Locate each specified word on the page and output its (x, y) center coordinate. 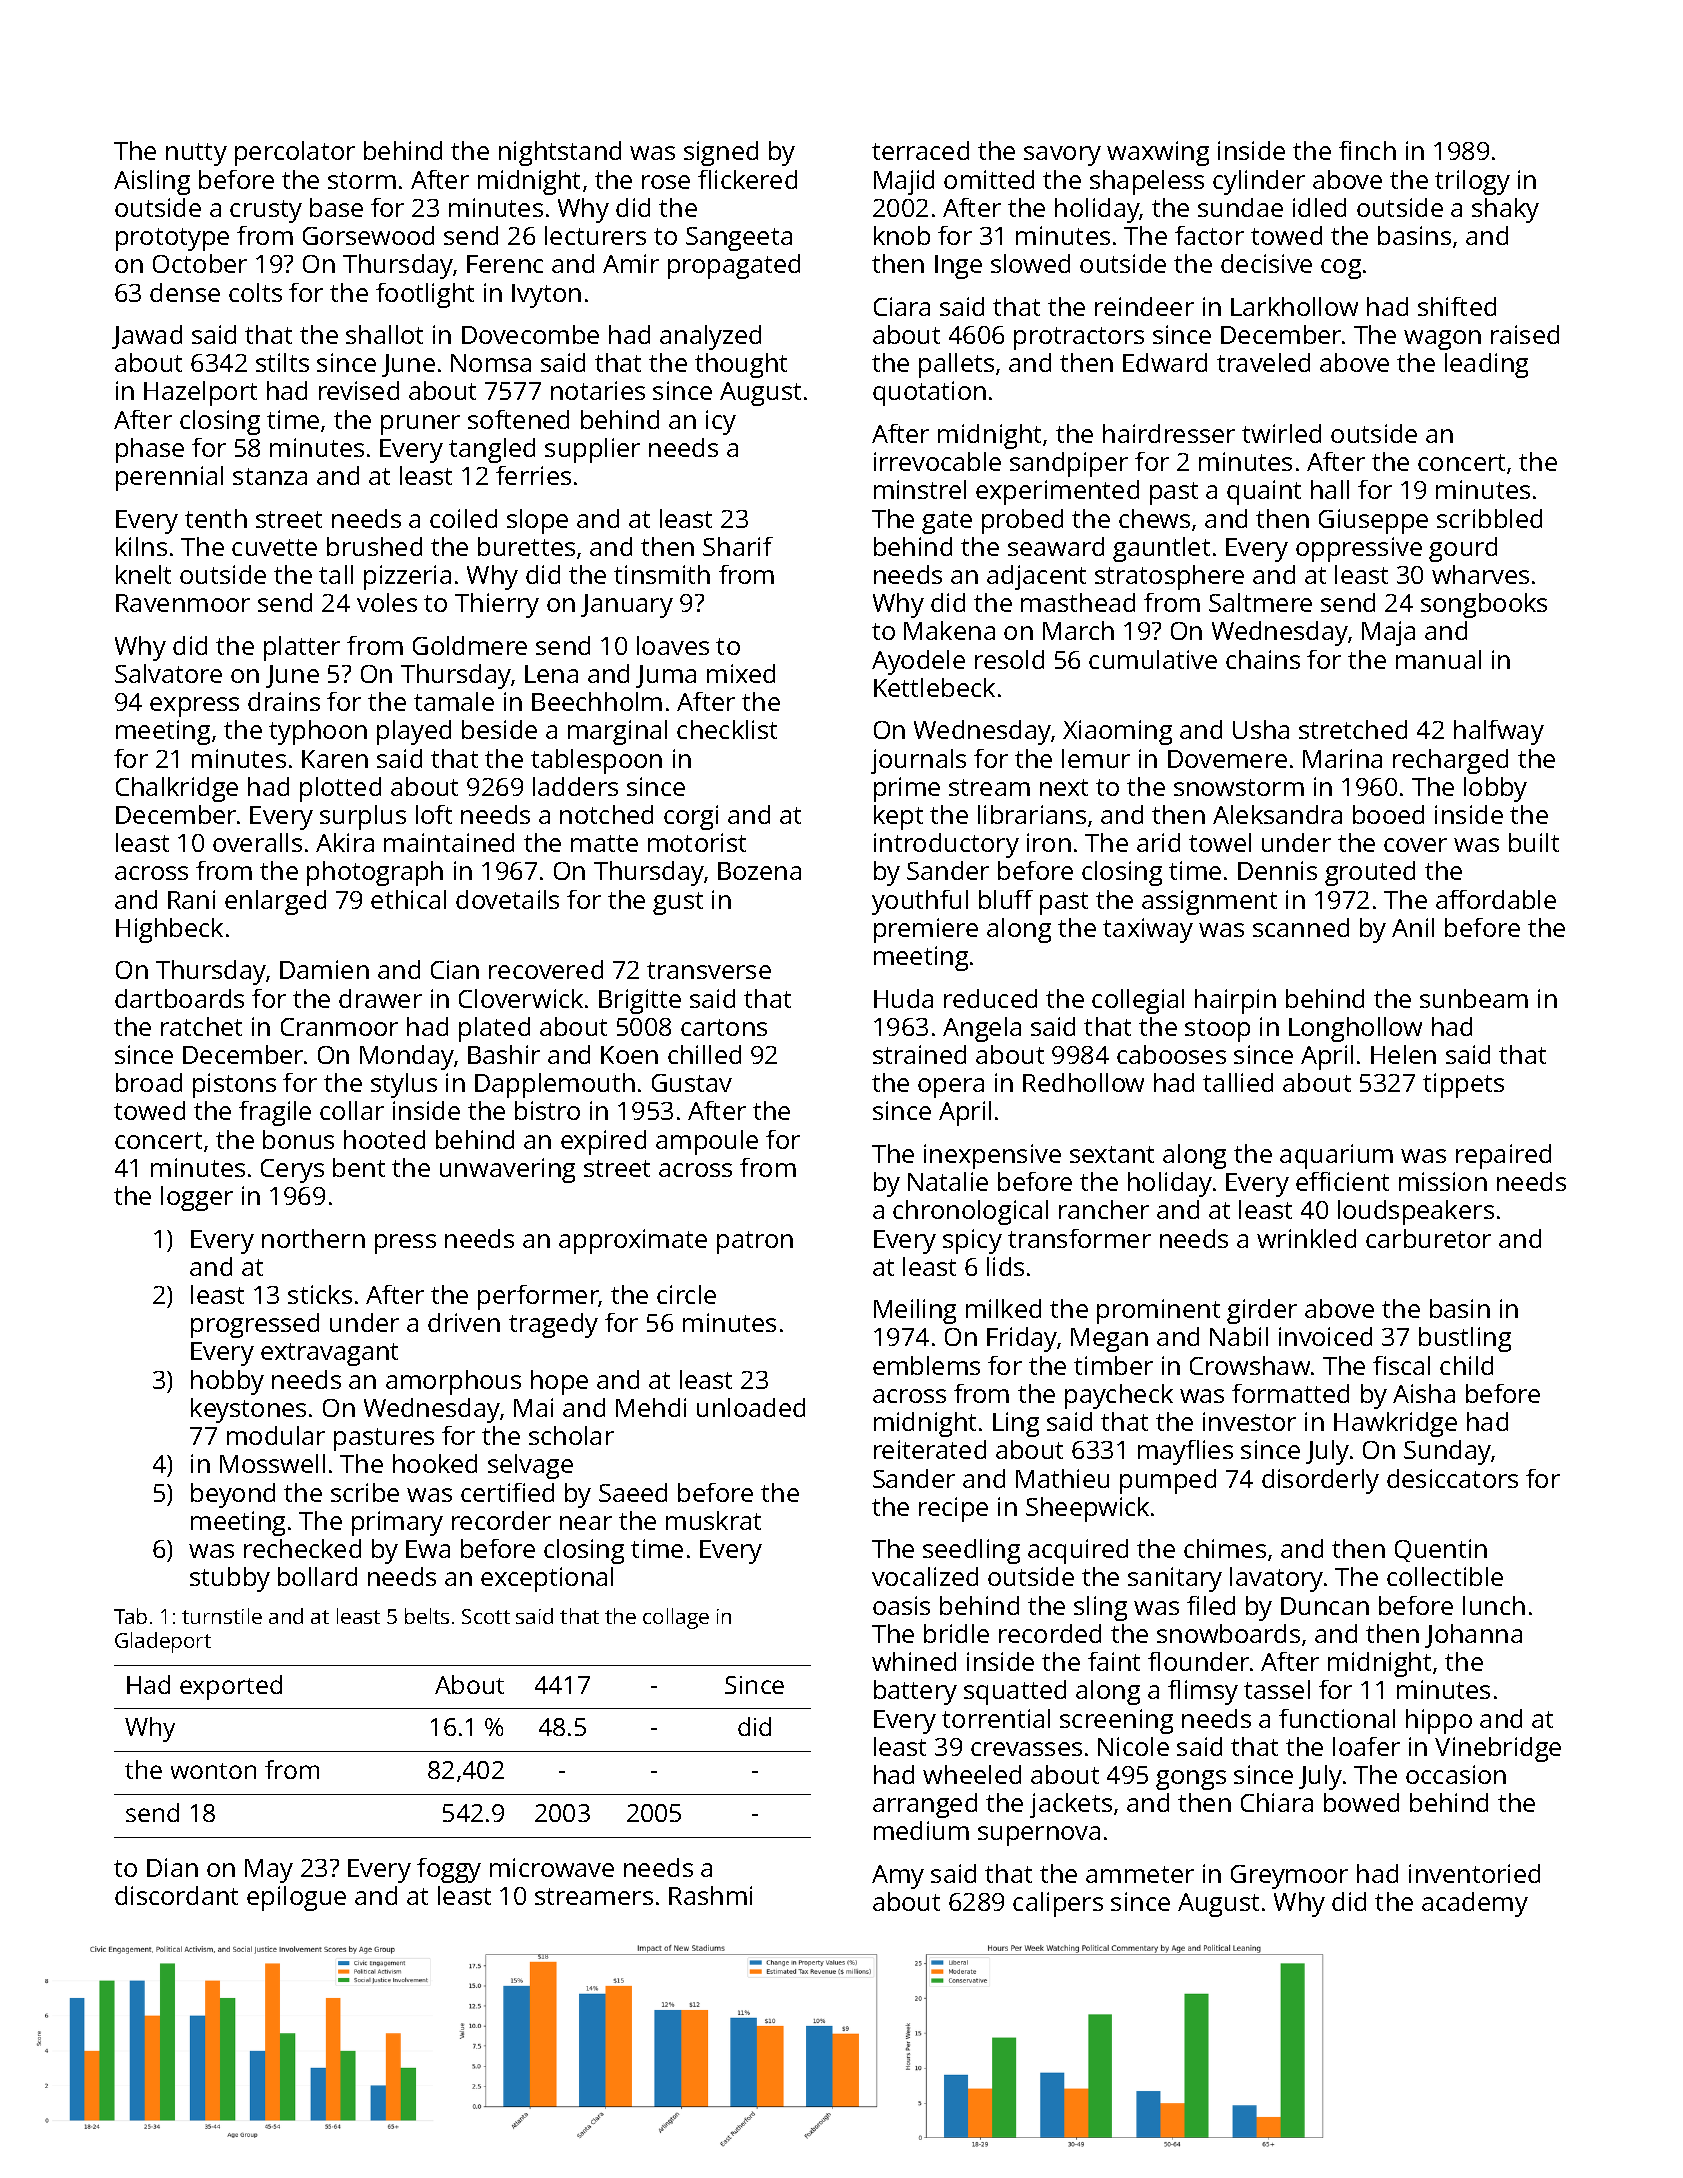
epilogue (296, 1898)
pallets (956, 365)
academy (1475, 1904)
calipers (1058, 1904)
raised (1525, 334)
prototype (172, 239)
